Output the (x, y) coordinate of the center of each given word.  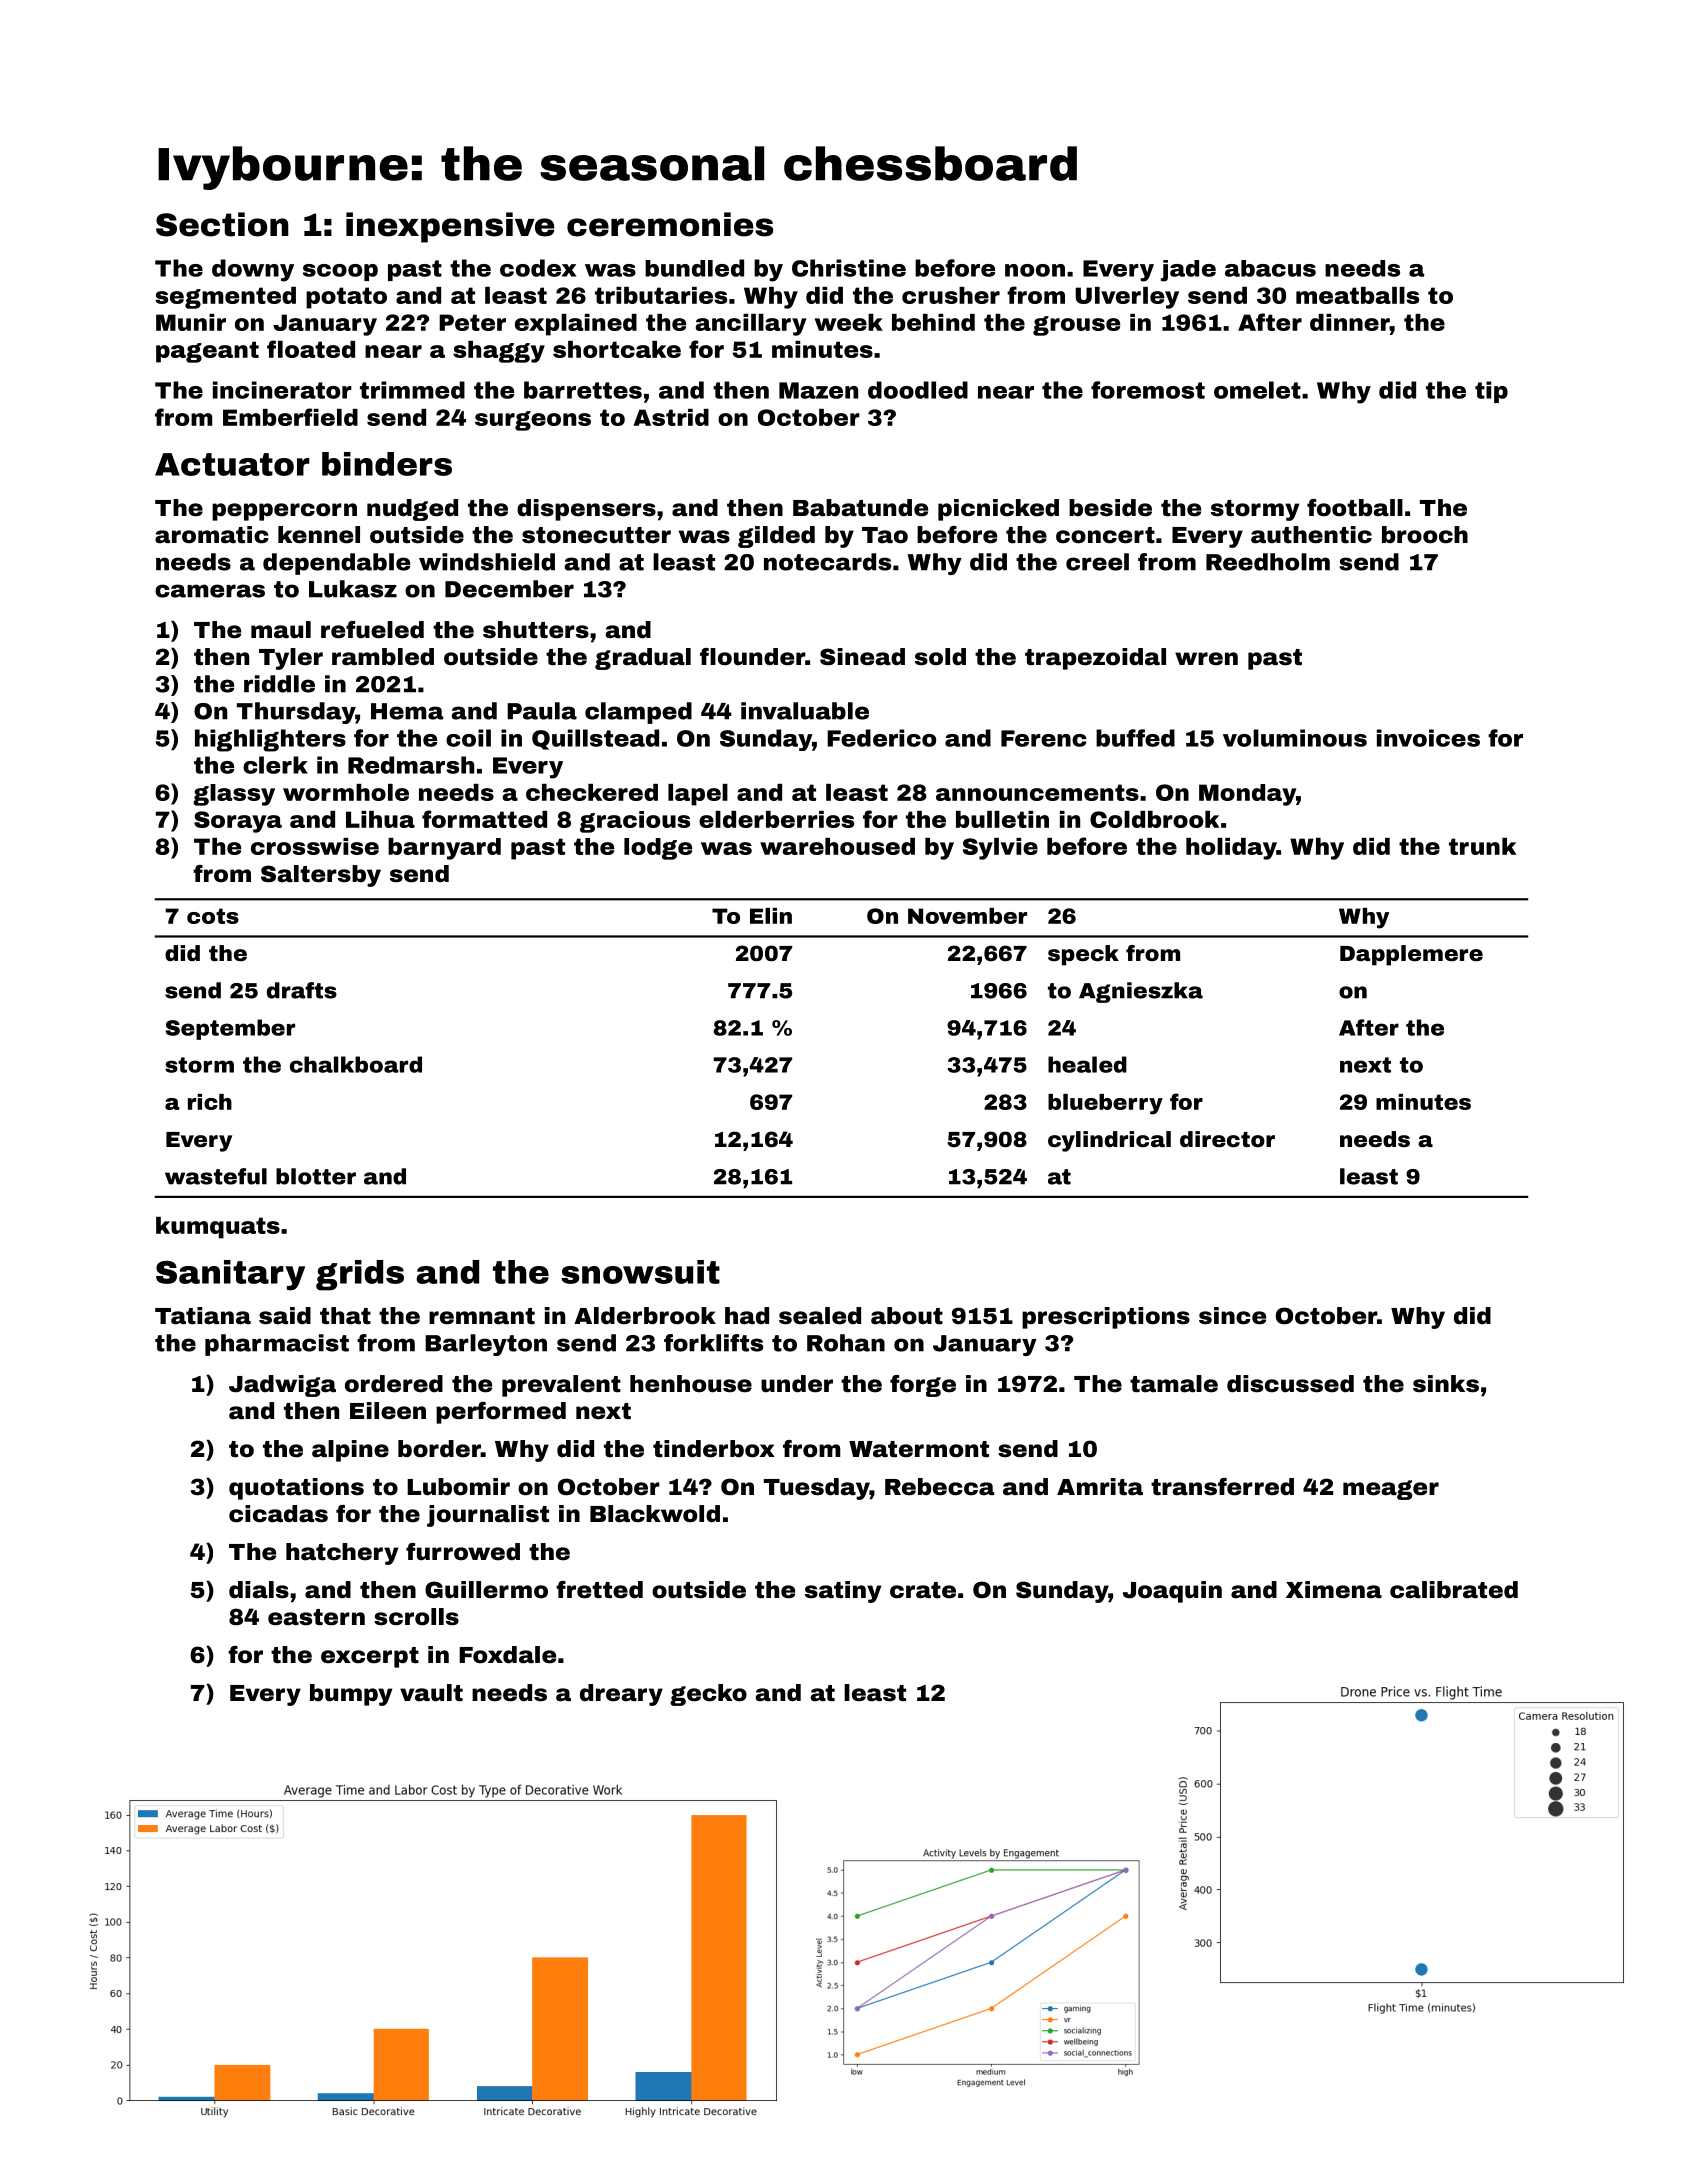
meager (1391, 1490)
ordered (394, 1384)
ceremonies (670, 224)
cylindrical (1109, 1141)
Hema (407, 711)
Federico (881, 738)
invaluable (805, 711)
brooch (1425, 535)
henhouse (691, 1384)
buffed (1135, 738)
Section (222, 224)
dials (259, 1590)
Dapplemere (1411, 955)
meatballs (1357, 295)
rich (210, 1102)
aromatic (212, 535)
